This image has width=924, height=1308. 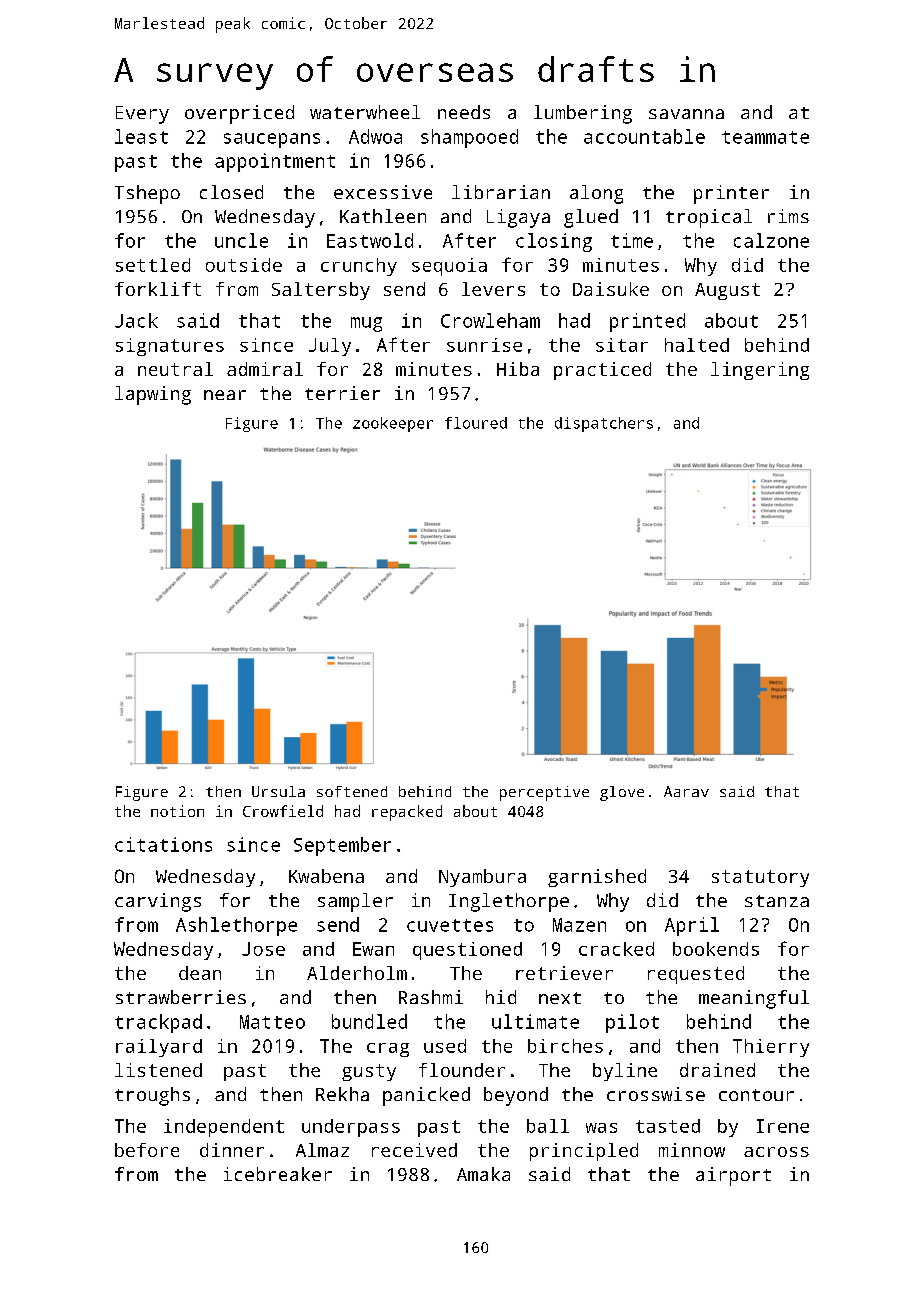 What do you see at coordinates (278, 791) in the image?
I see `Ursula` at bounding box center [278, 791].
